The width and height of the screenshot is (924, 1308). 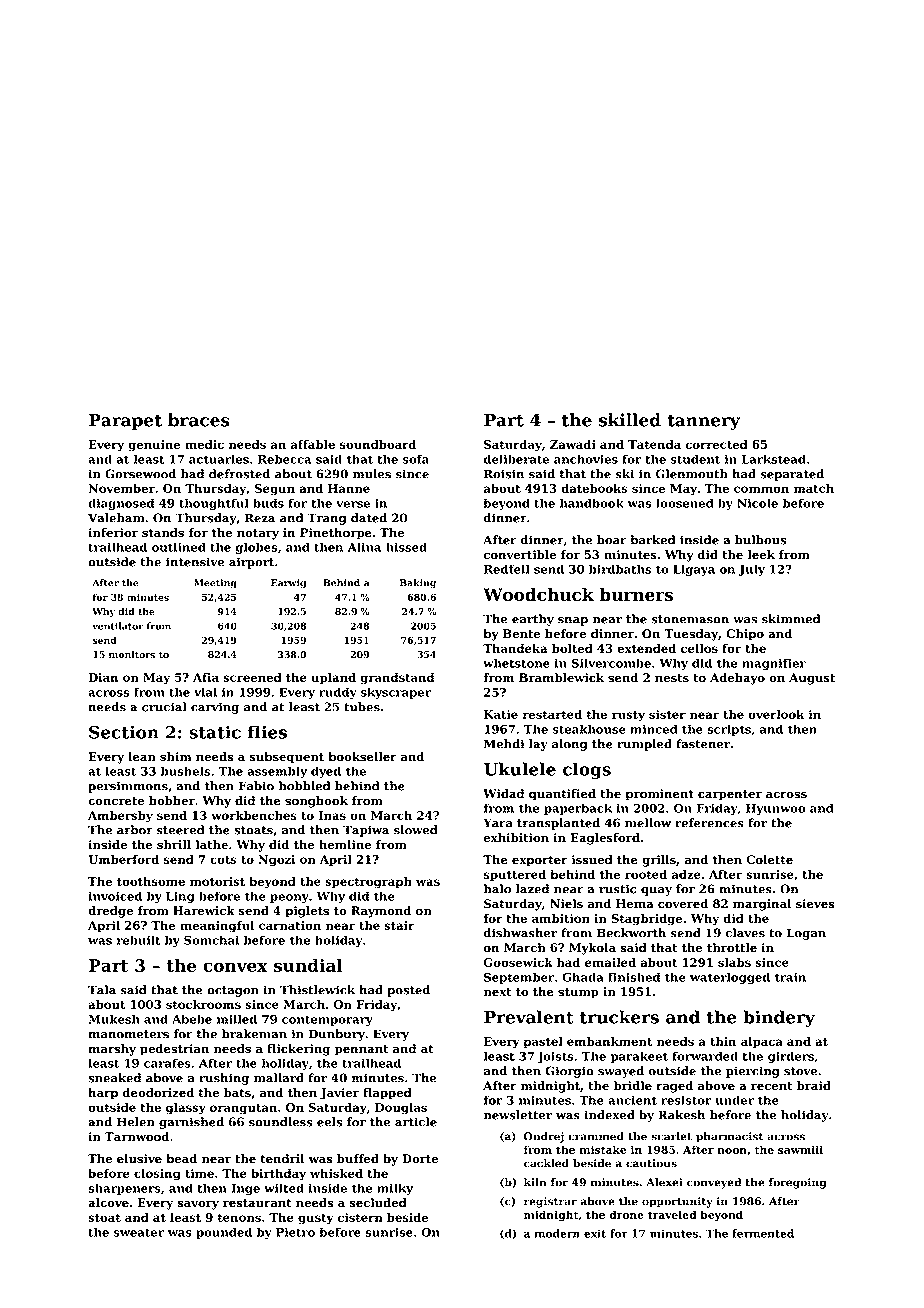 What do you see at coordinates (217, 881) in the screenshot?
I see `motorist` at bounding box center [217, 881].
